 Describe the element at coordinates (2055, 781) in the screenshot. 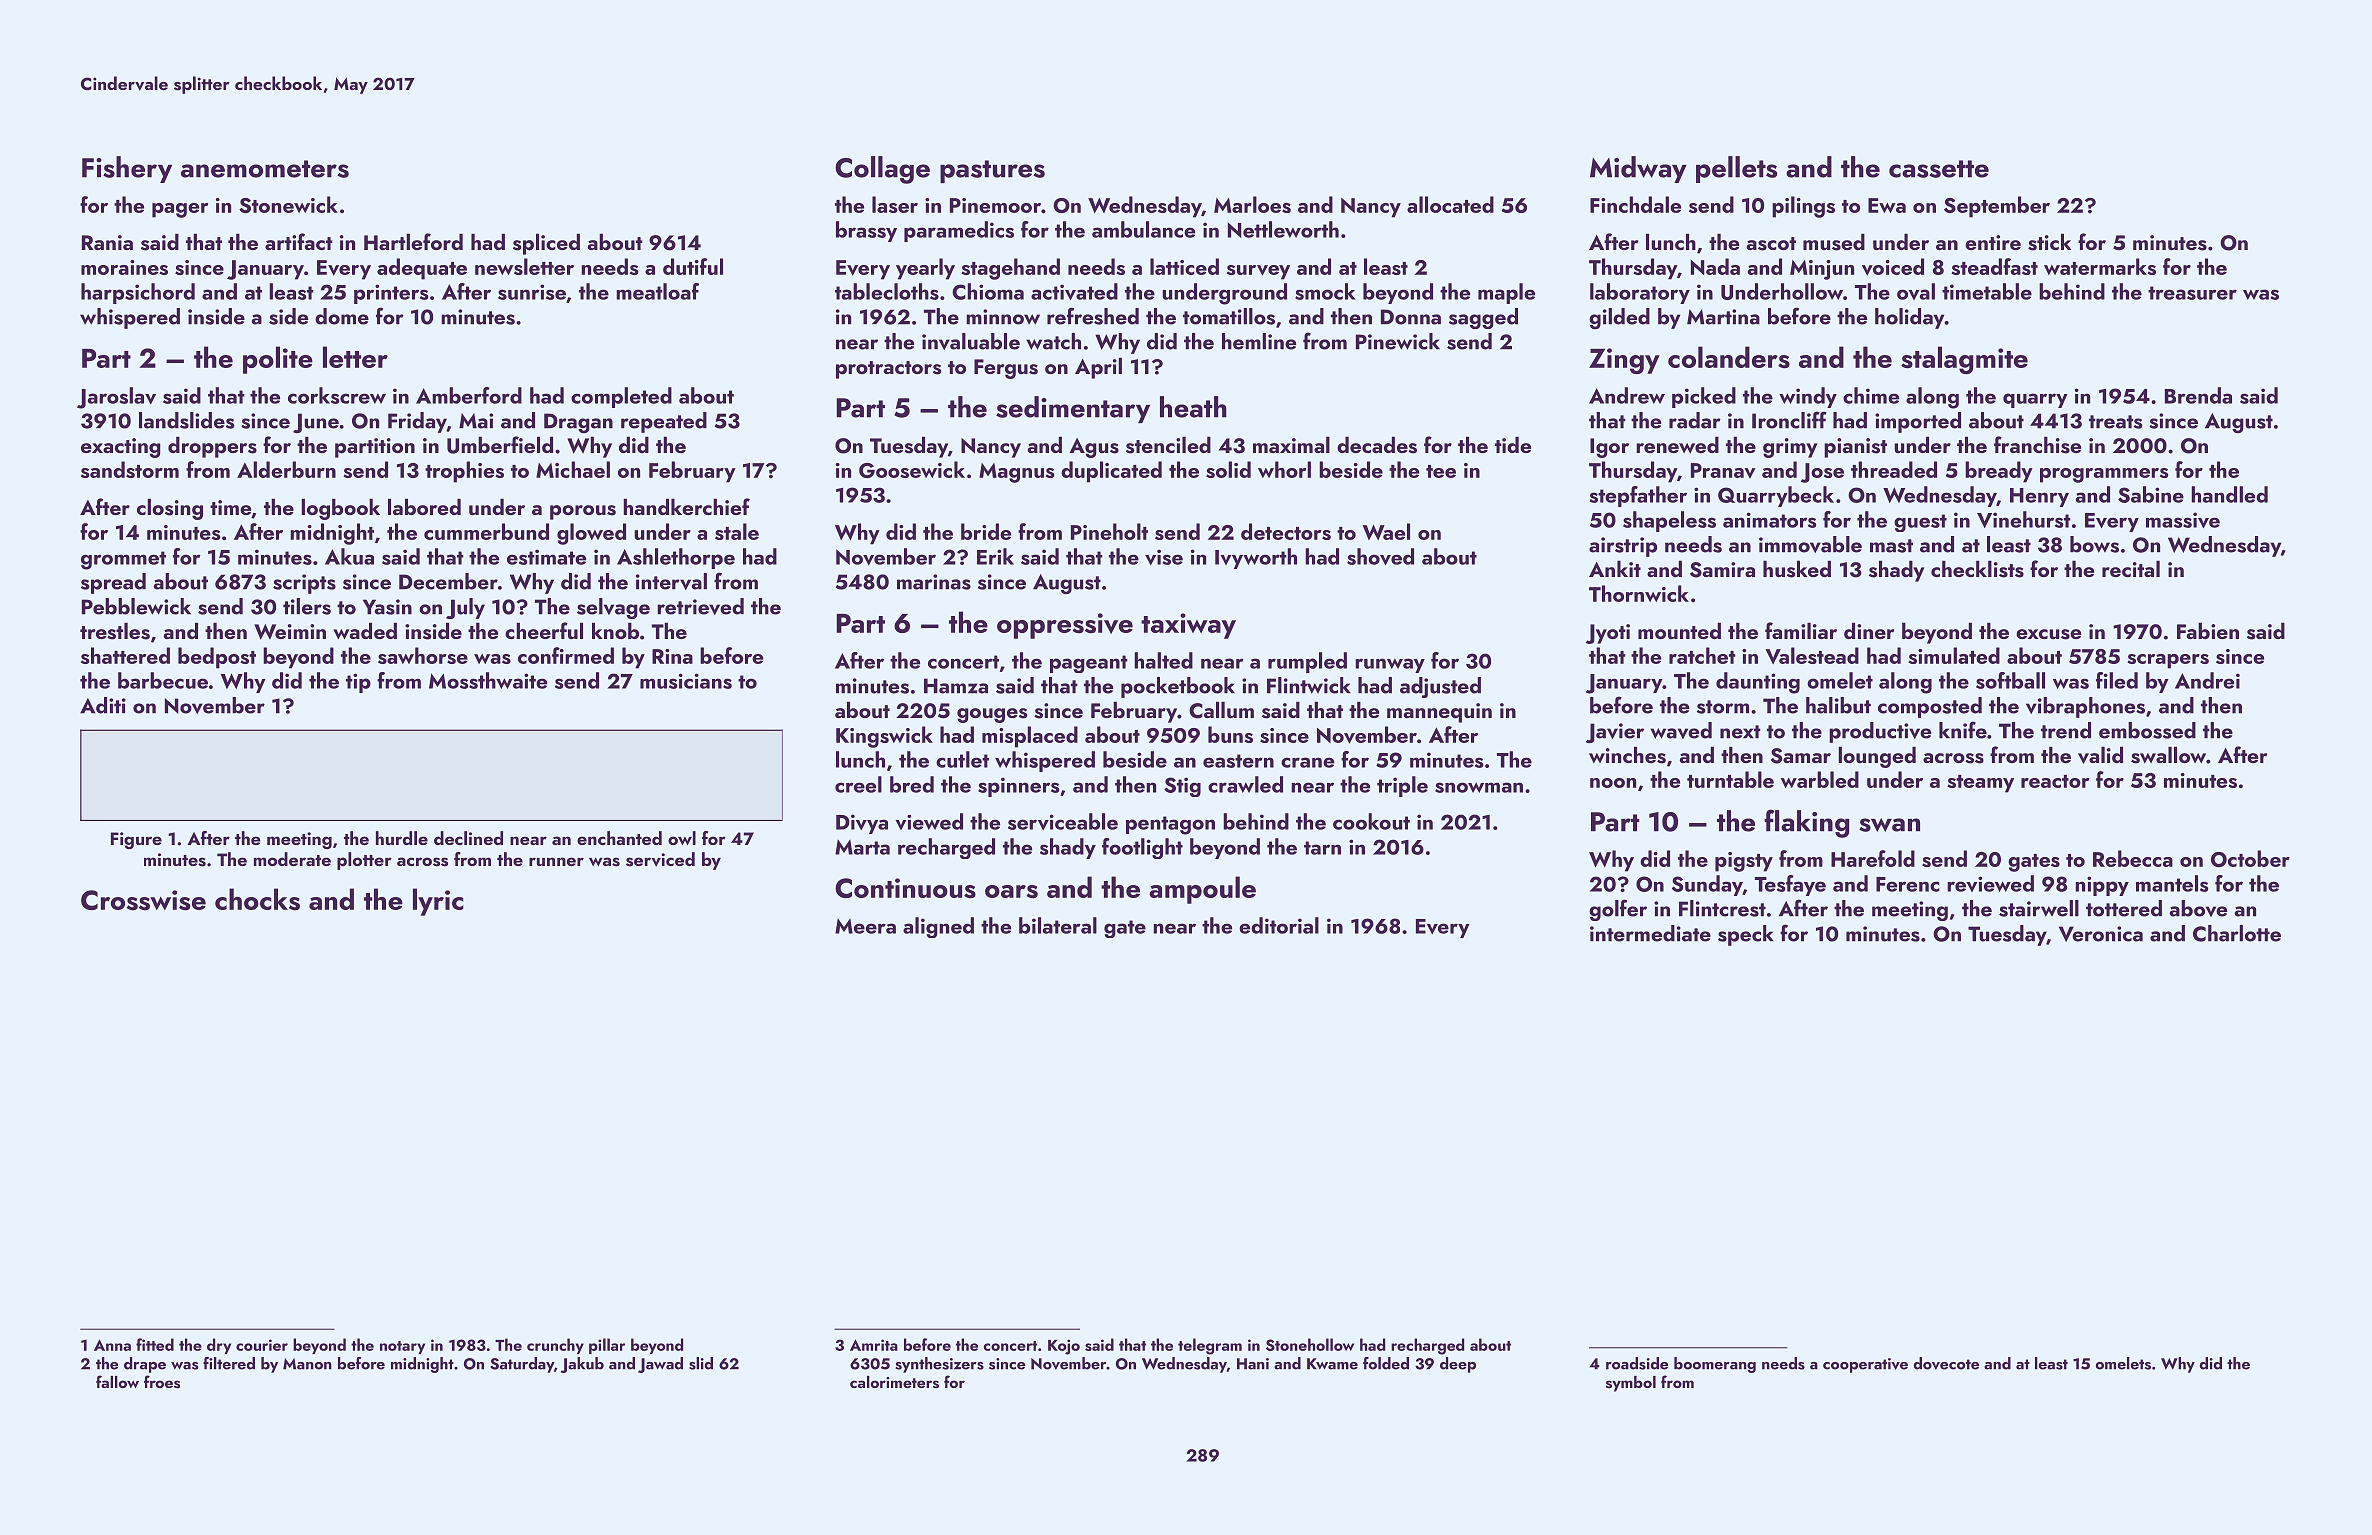

I see `reactor` at that location.
